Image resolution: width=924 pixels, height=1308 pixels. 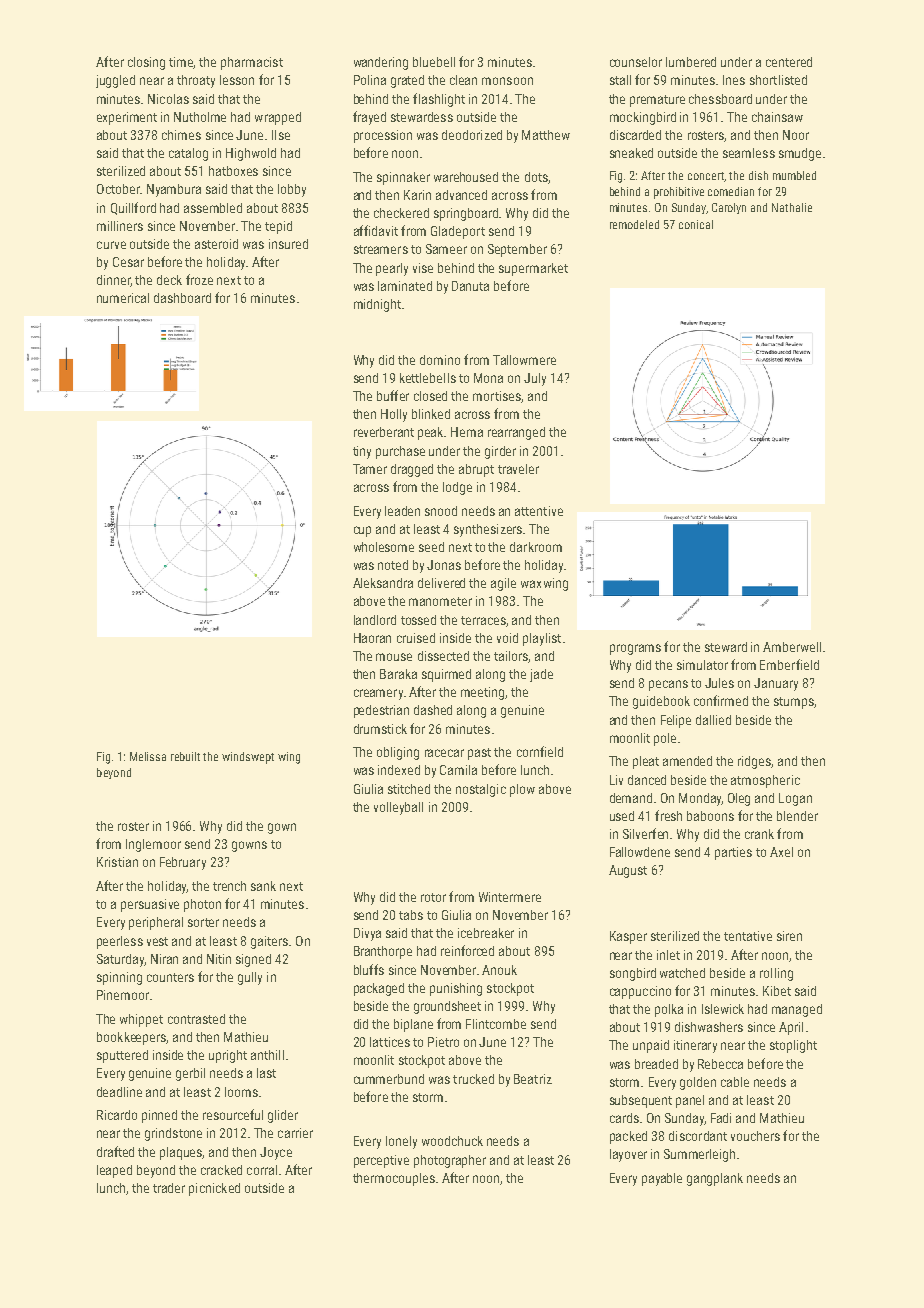 What do you see at coordinates (662, 1179) in the screenshot?
I see `payable` at bounding box center [662, 1179].
